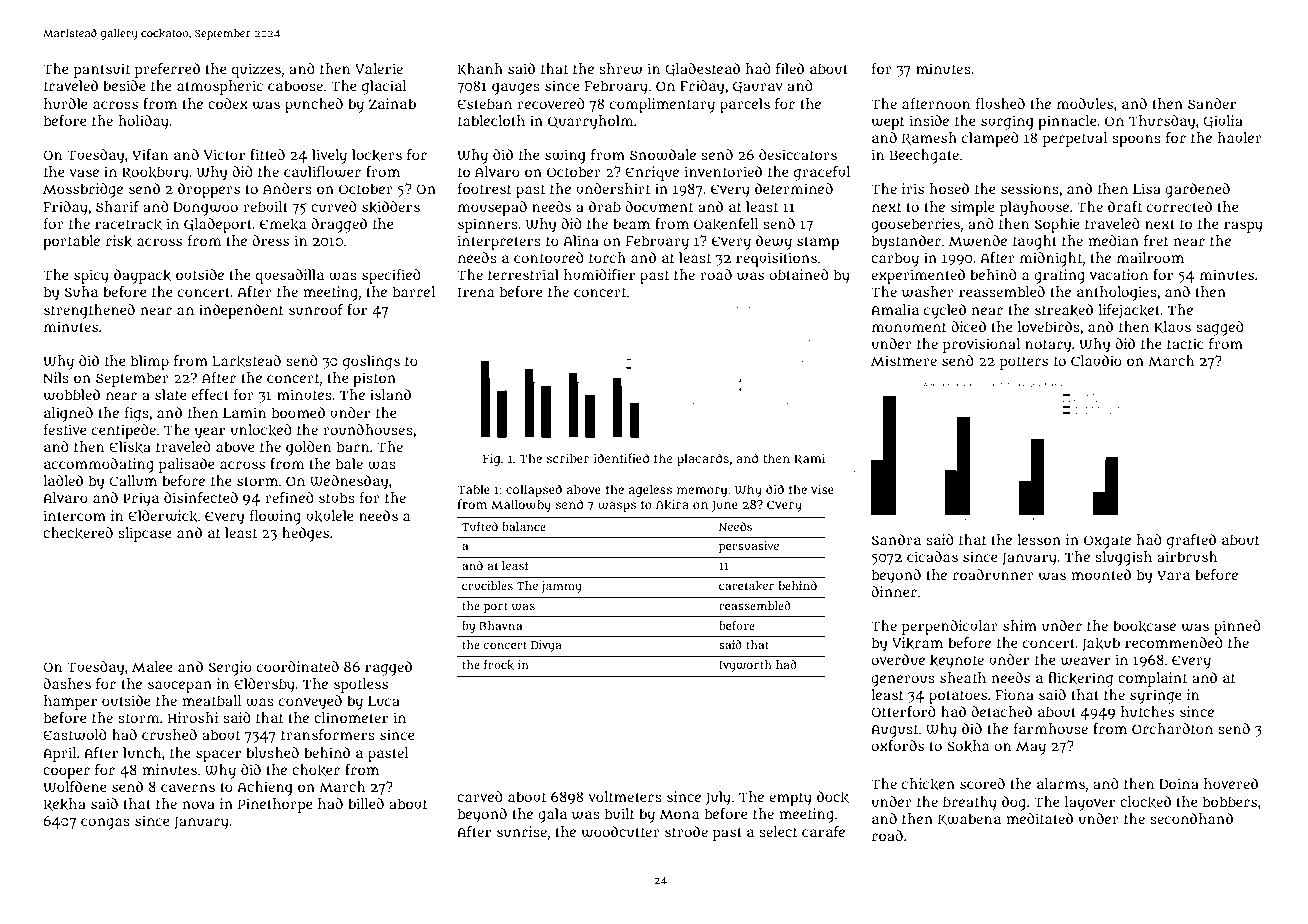  What do you see at coordinates (143, 122) in the image?
I see `holiday` at bounding box center [143, 122].
